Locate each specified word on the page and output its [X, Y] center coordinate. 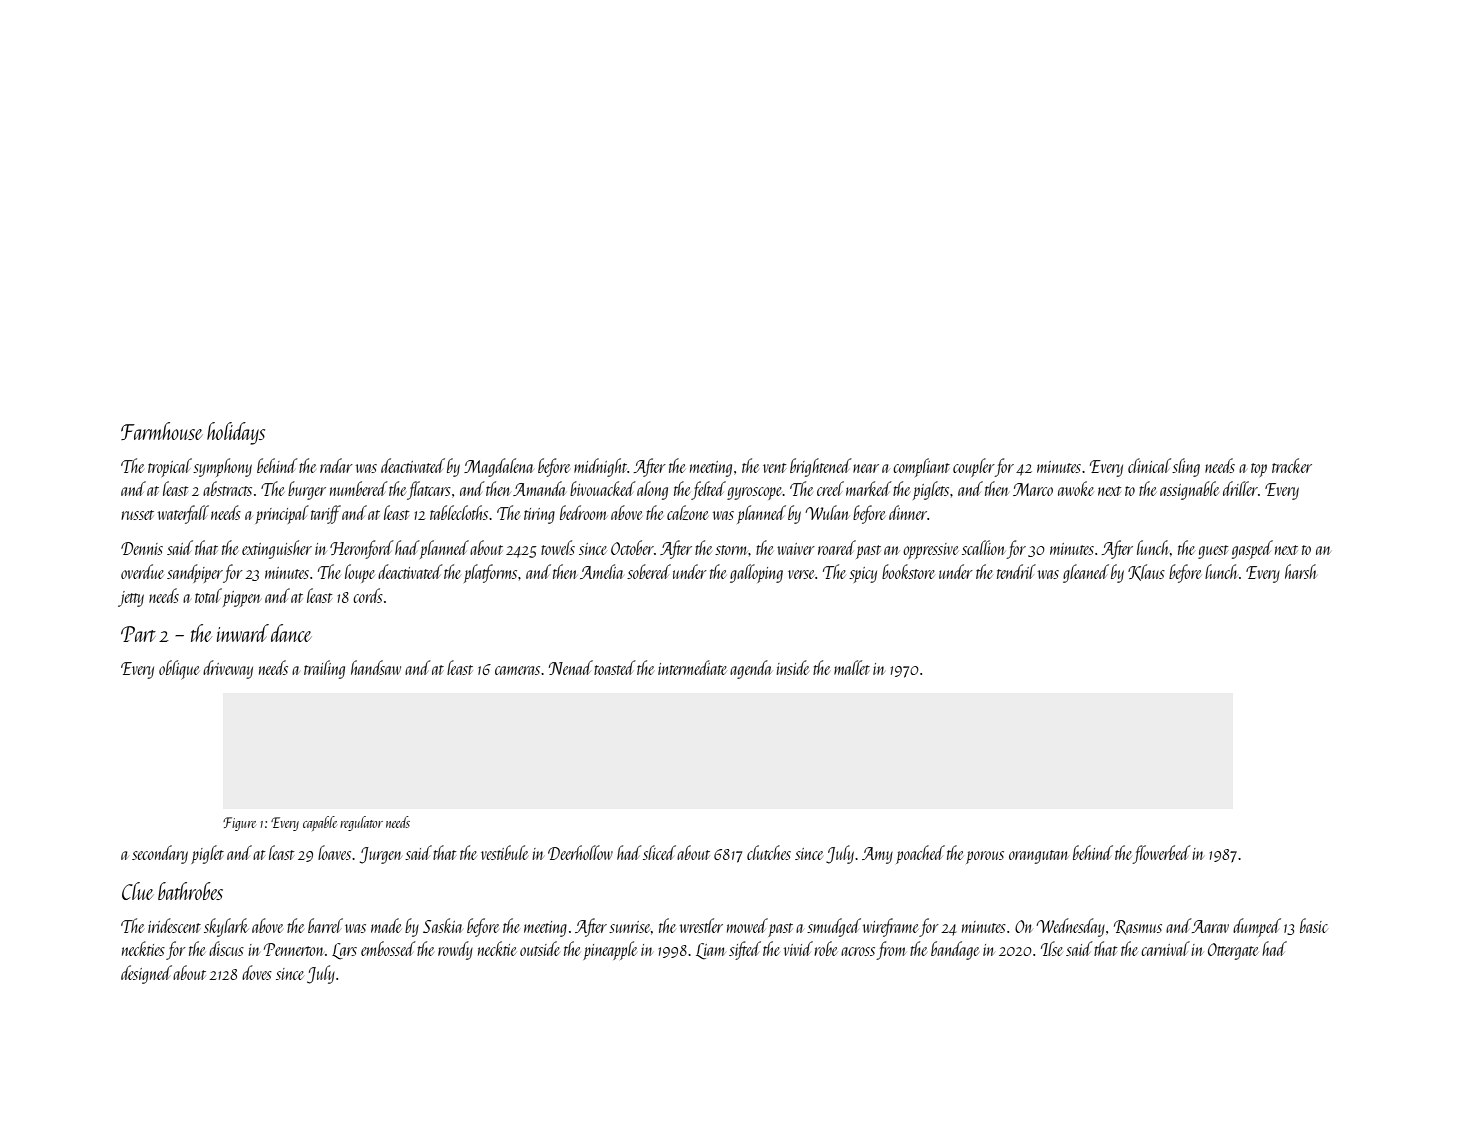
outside [540, 948]
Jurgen [380, 855]
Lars [344, 951]
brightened [821, 467]
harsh [1301, 571]
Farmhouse [162, 431]
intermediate [692, 667]
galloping [756, 573]
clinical [1149, 465]
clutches [769, 852]
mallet [852, 667]
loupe [360, 573]
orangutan [1039, 857]
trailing [324, 669]
